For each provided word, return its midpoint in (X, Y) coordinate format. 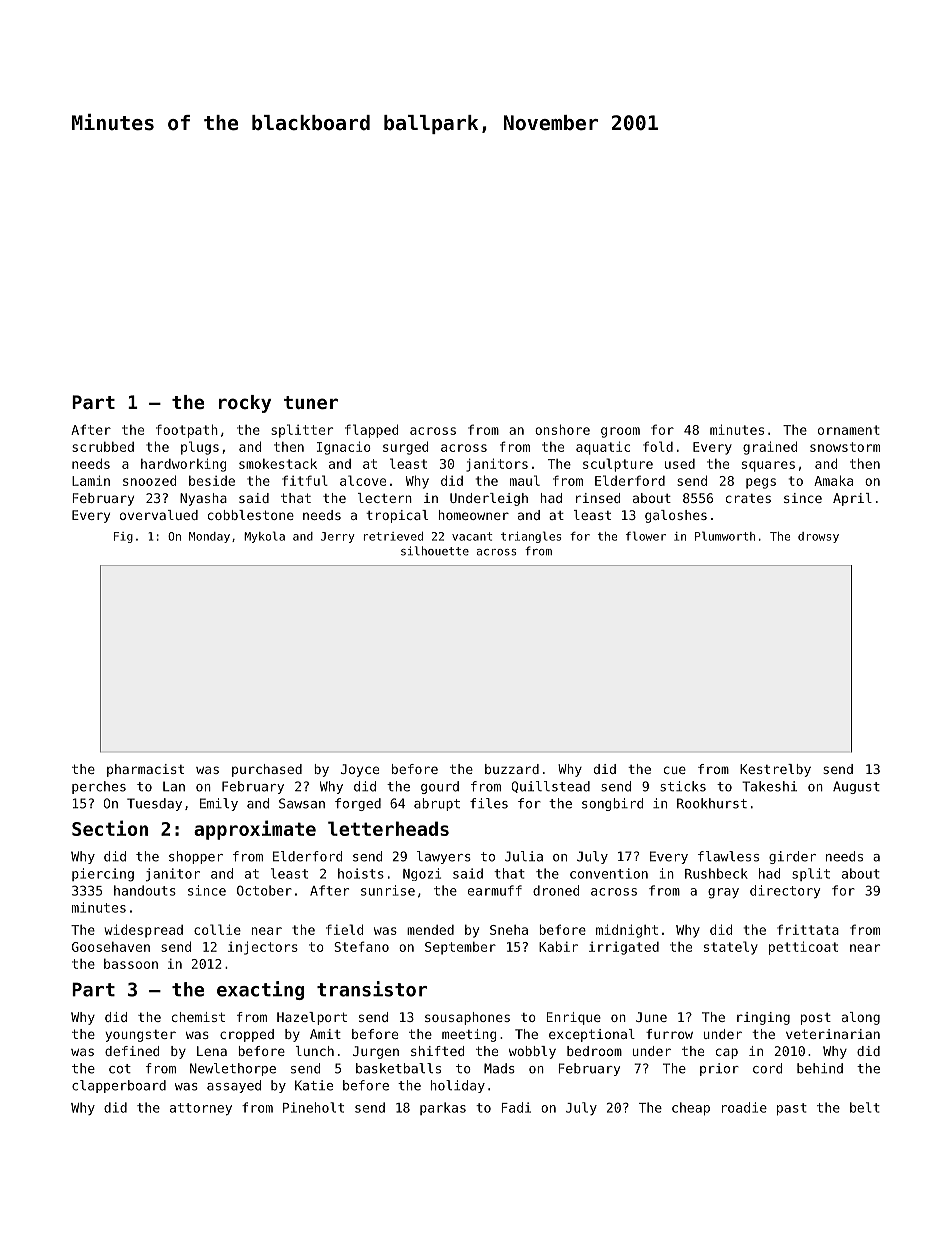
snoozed (149, 480)
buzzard (512, 769)
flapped (371, 431)
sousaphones (467, 1018)
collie (217, 929)
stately (731, 948)
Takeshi (769, 786)
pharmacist (145, 770)
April (852, 499)
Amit (325, 1034)
